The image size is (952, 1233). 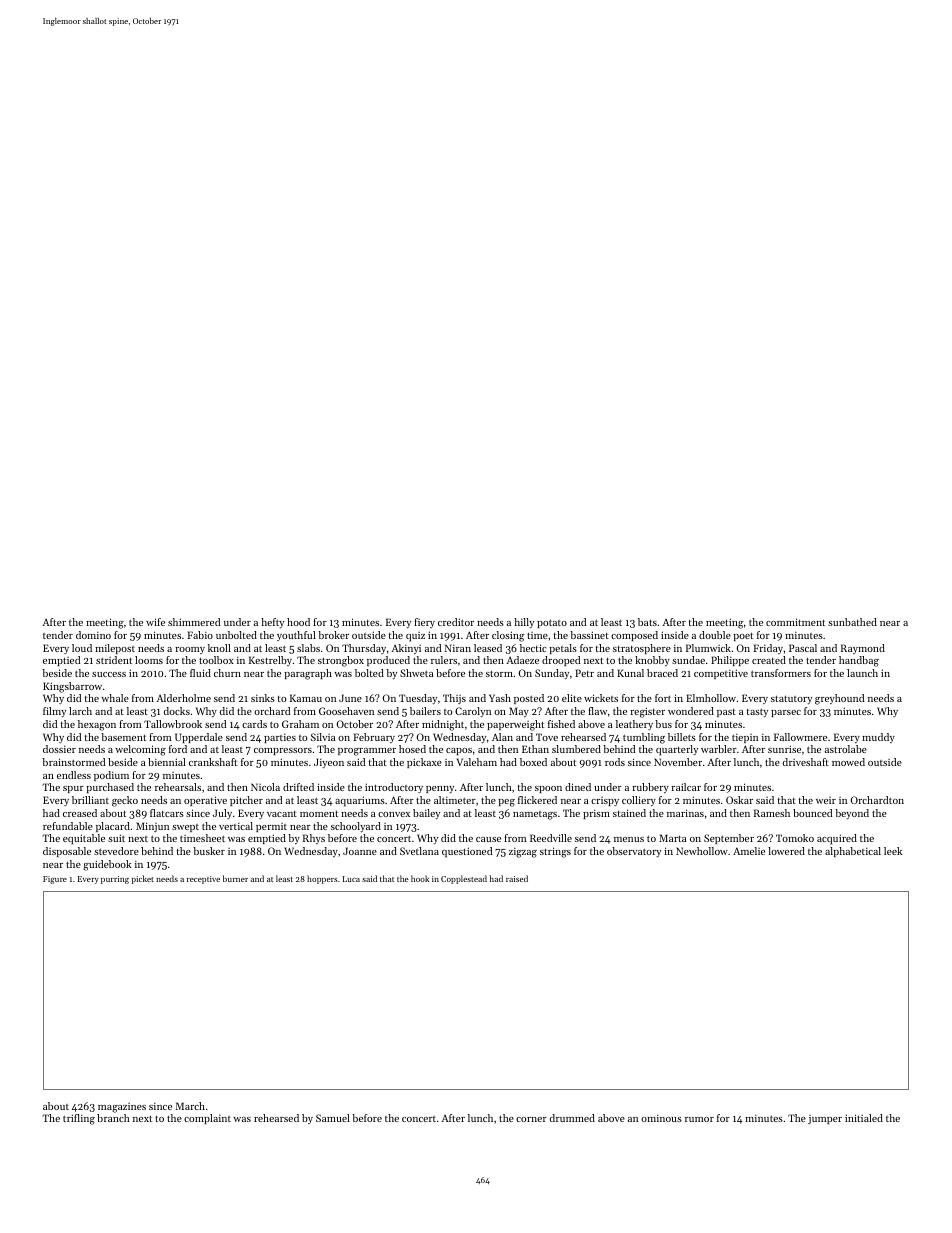 What do you see at coordinates (702, 851) in the image?
I see `Newhollow` at bounding box center [702, 851].
